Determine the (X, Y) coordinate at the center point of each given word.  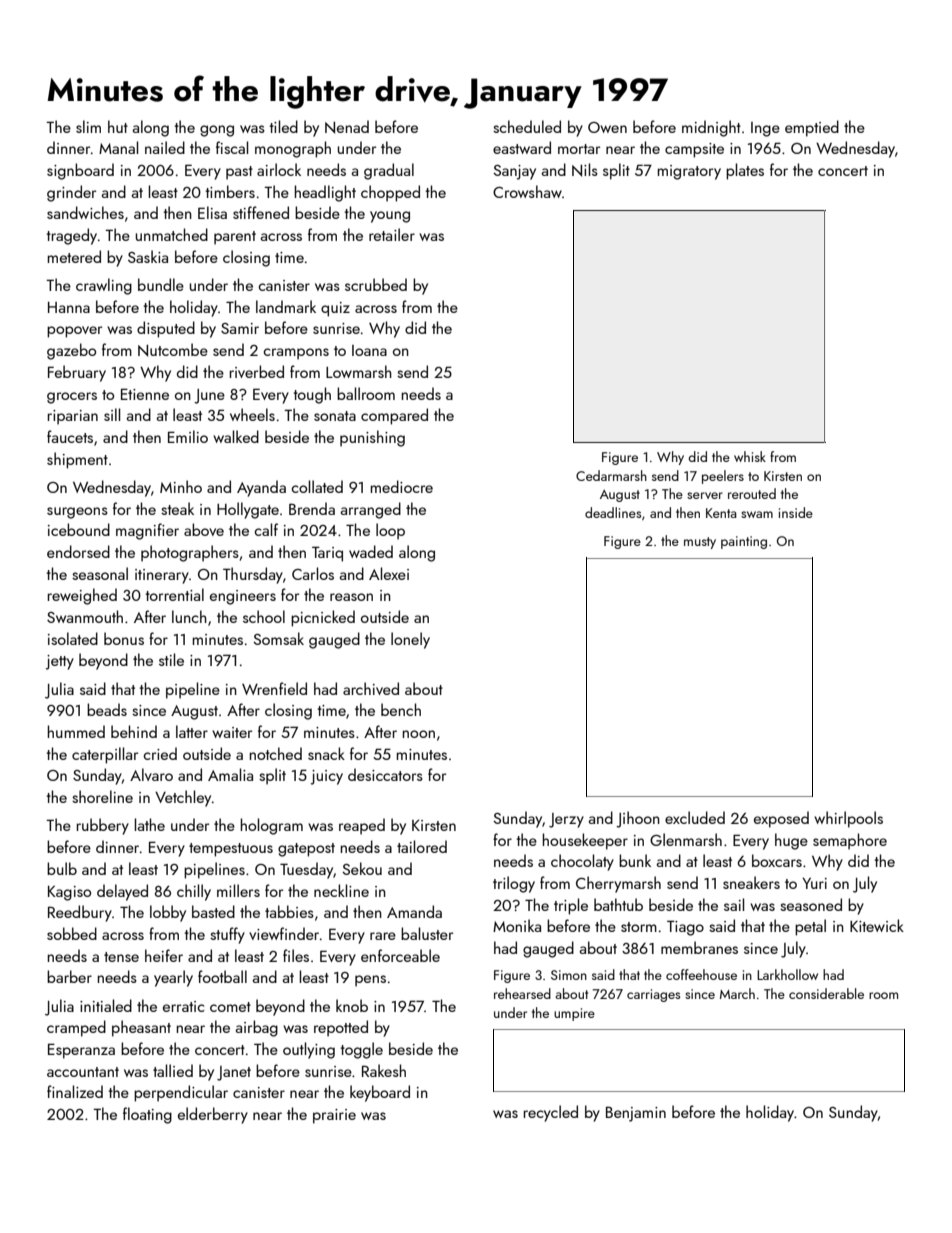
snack (326, 753)
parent (235, 238)
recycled (551, 1113)
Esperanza (81, 1051)
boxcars (777, 860)
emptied (812, 128)
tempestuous (231, 850)
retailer (392, 234)
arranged (371, 510)
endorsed (78, 551)
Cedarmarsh (611, 475)
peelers (723, 477)
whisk (750, 456)
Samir (240, 328)
